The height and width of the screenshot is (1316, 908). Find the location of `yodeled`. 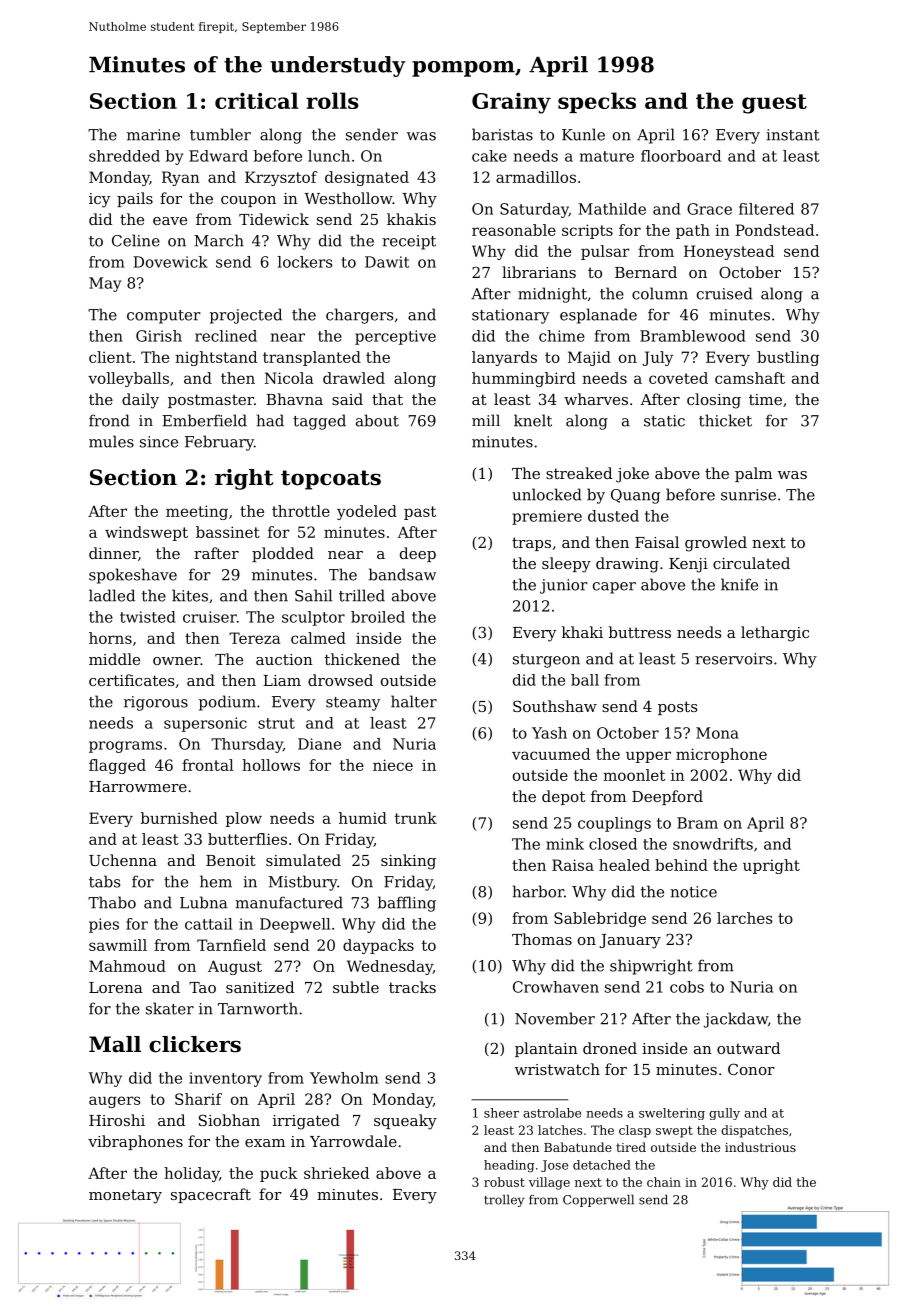

yodeled is located at coordinates (367, 512).
